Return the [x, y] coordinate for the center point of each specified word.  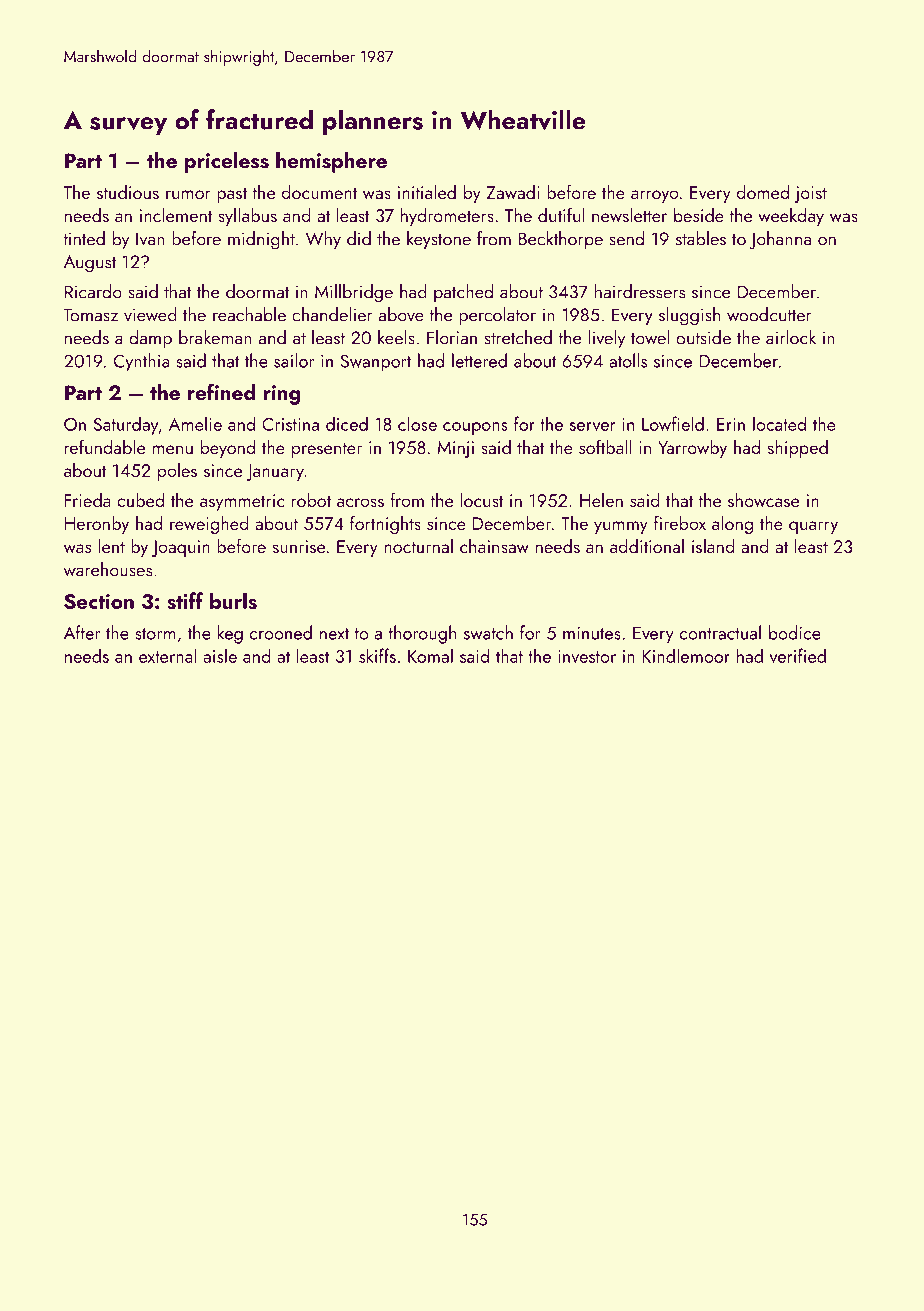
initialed [427, 192]
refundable [105, 446]
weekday [791, 217]
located [779, 423]
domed [763, 192]
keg [230, 634]
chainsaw [494, 546]
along [732, 525]
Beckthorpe [561, 240]
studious [128, 192]
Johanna [780, 240]
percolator [497, 316]
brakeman [215, 337]
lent [111, 546]
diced [347, 423]
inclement [176, 215]
